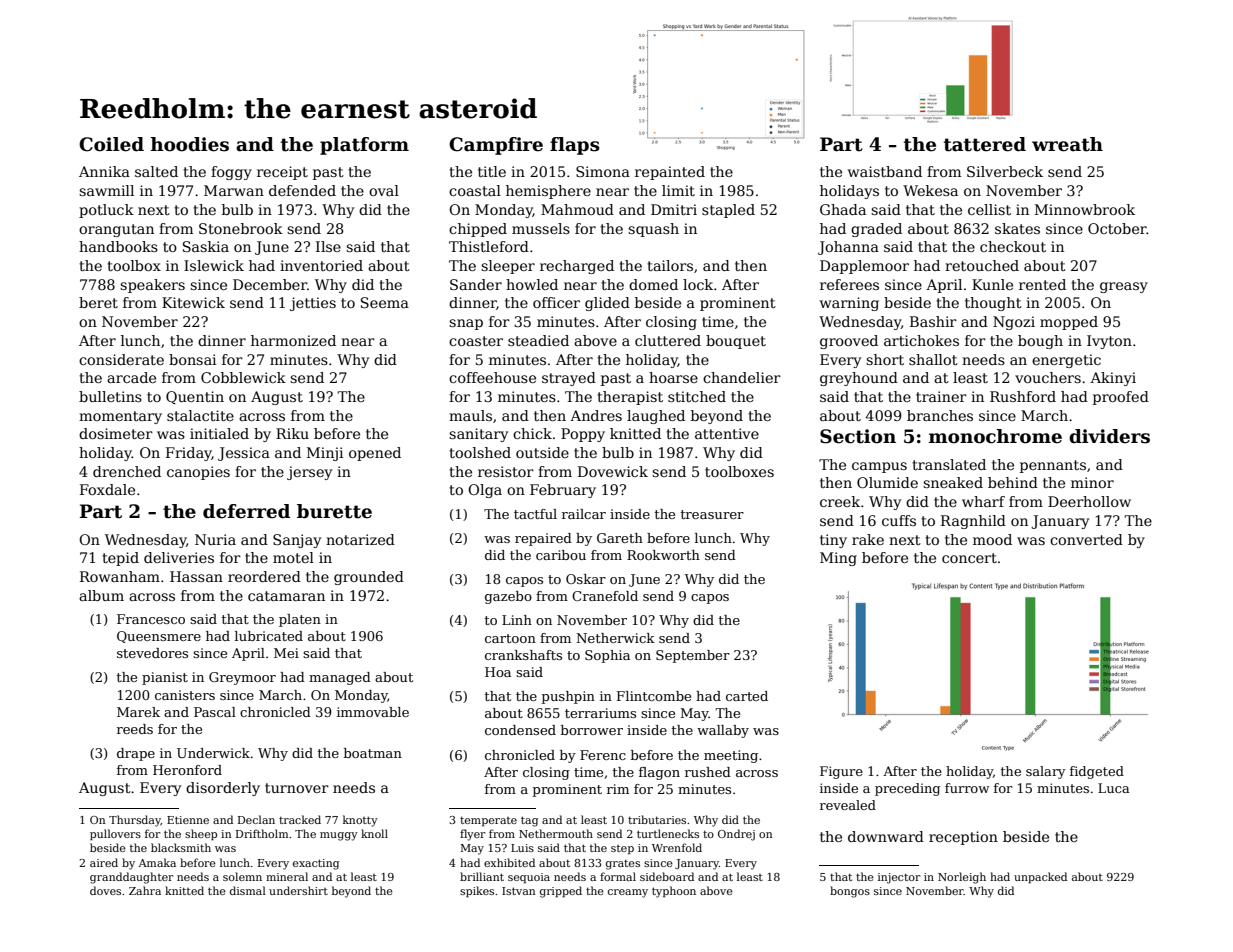 The image size is (1233, 952). What do you see at coordinates (630, 398) in the screenshot?
I see `therapist` at bounding box center [630, 398].
